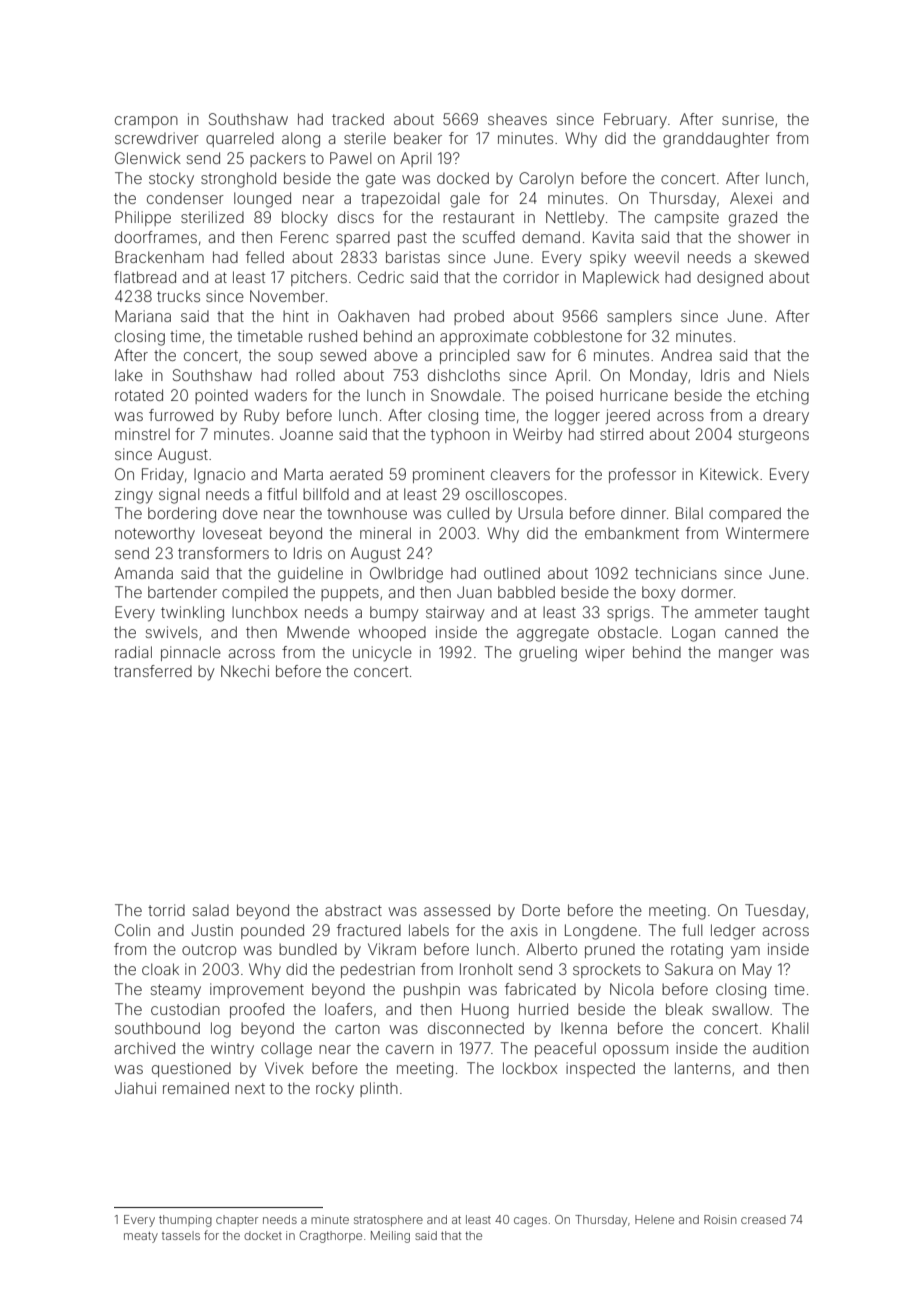  I want to click on unicycle, so click(382, 654).
